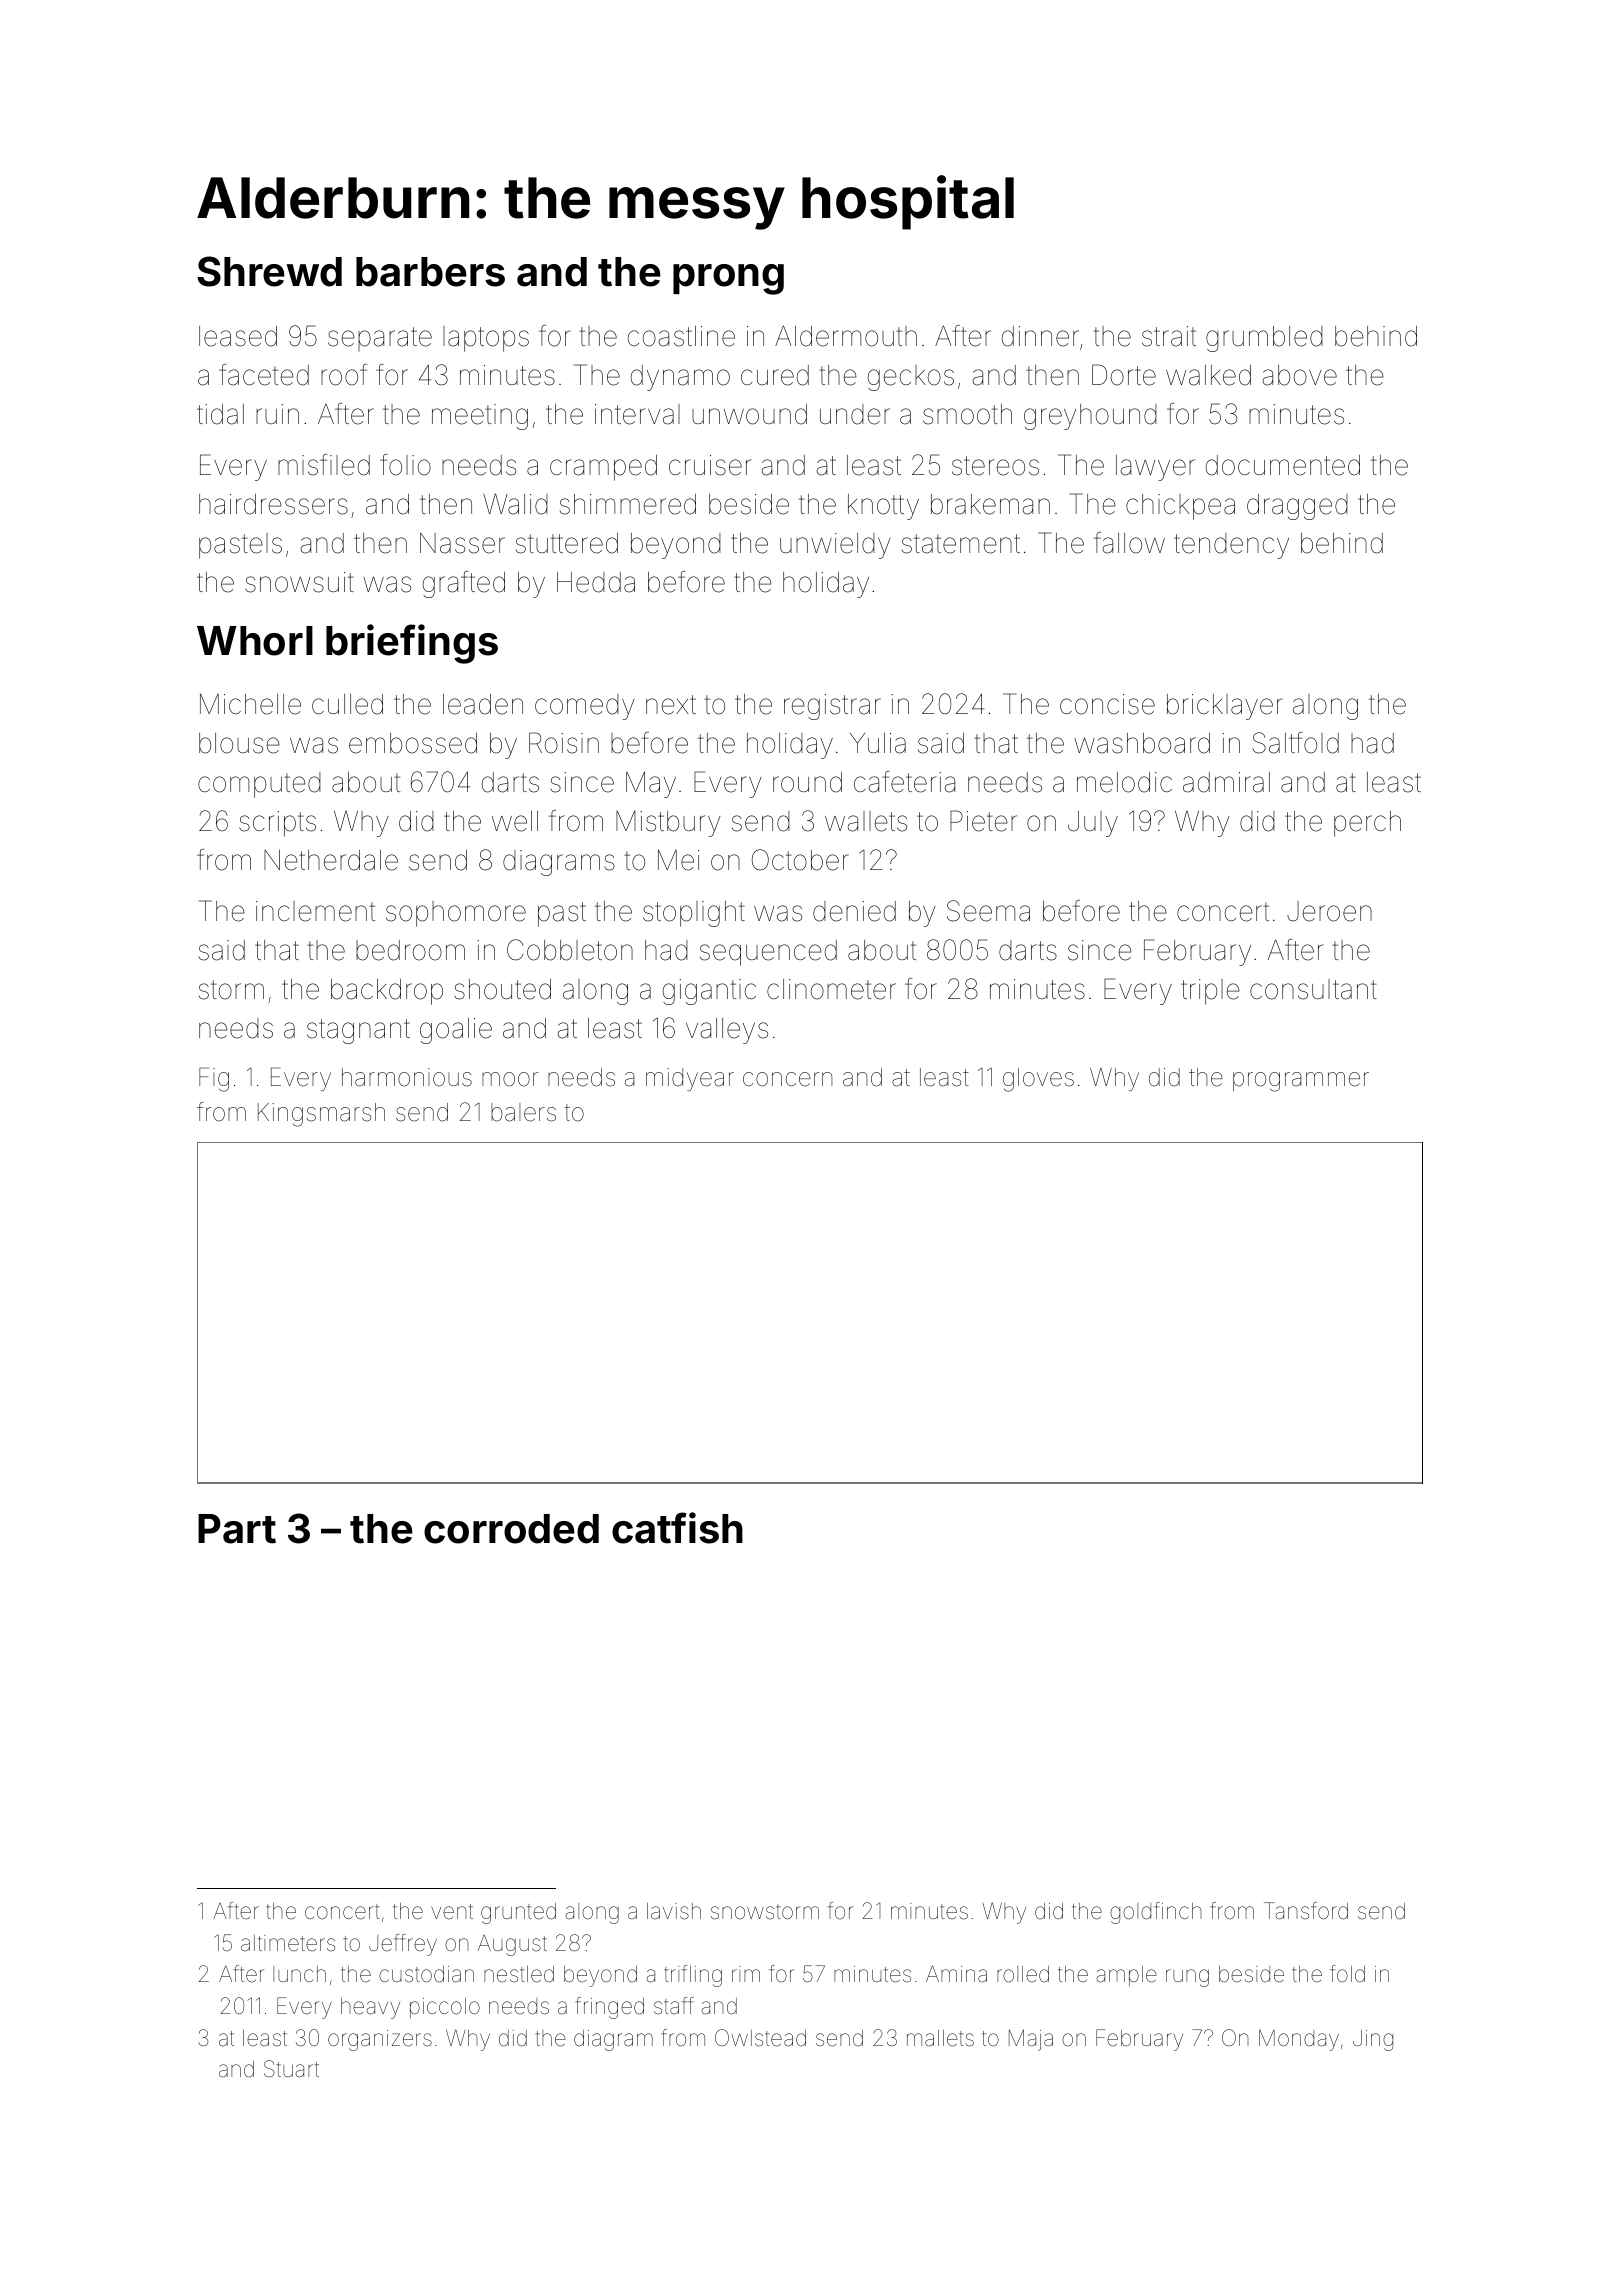  What do you see at coordinates (1264, 339) in the document?
I see `grumbled` at bounding box center [1264, 339].
